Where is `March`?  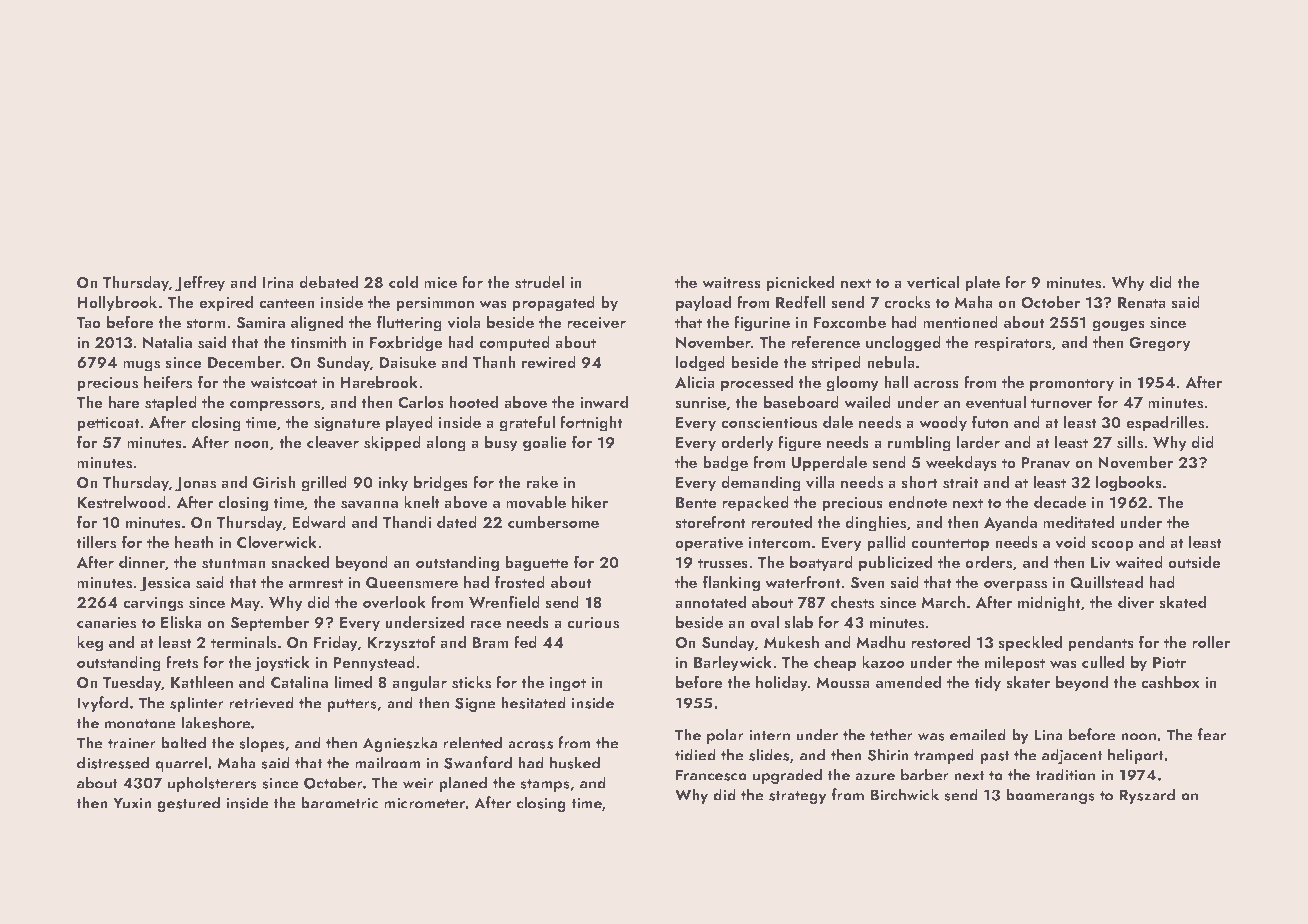
March is located at coordinates (943, 602).
